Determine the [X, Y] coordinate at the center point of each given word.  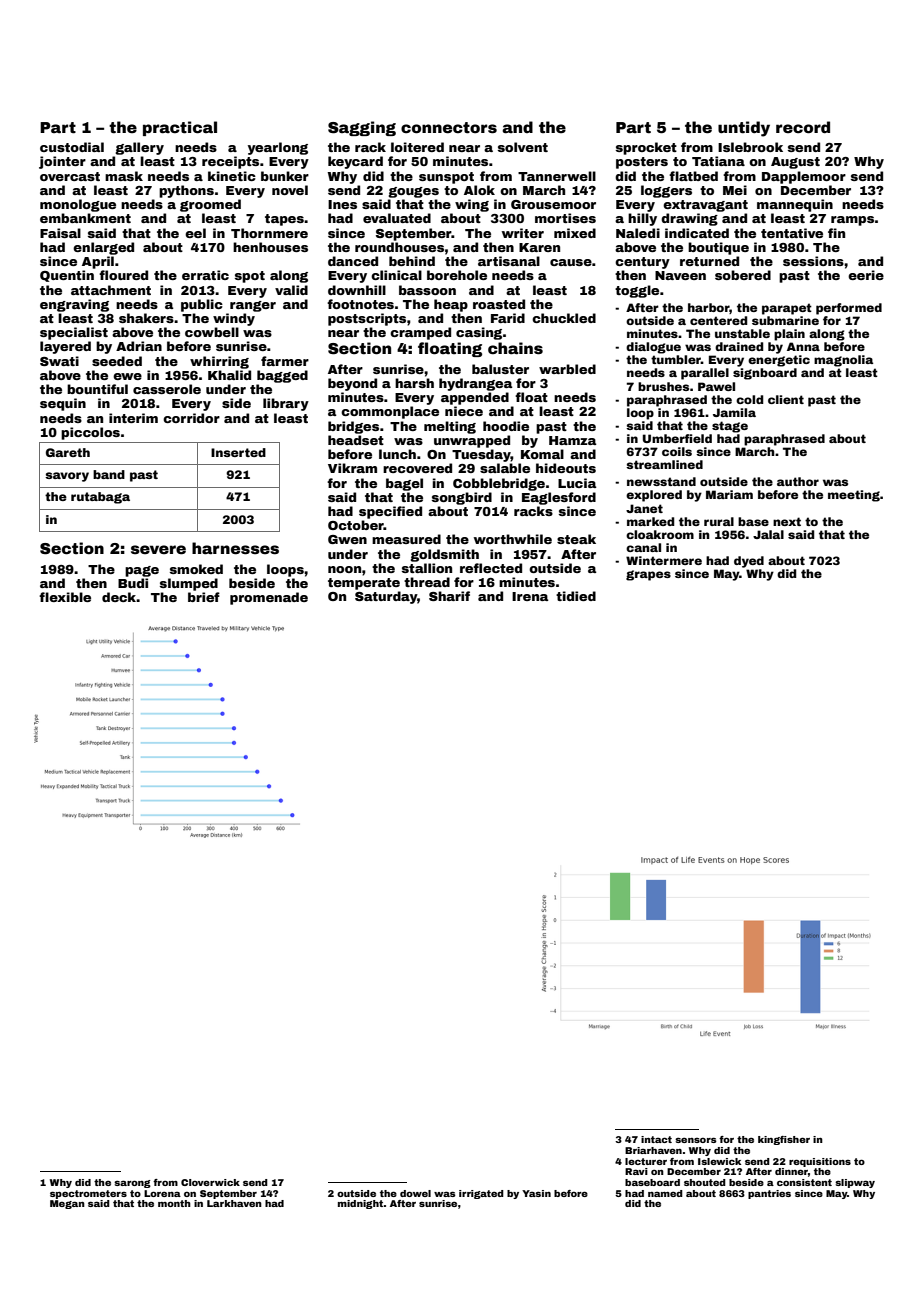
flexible [65, 597]
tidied [576, 596]
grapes [648, 575]
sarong [132, 1184]
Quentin [67, 276]
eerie [866, 275]
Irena [530, 596]
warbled [567, 369]
